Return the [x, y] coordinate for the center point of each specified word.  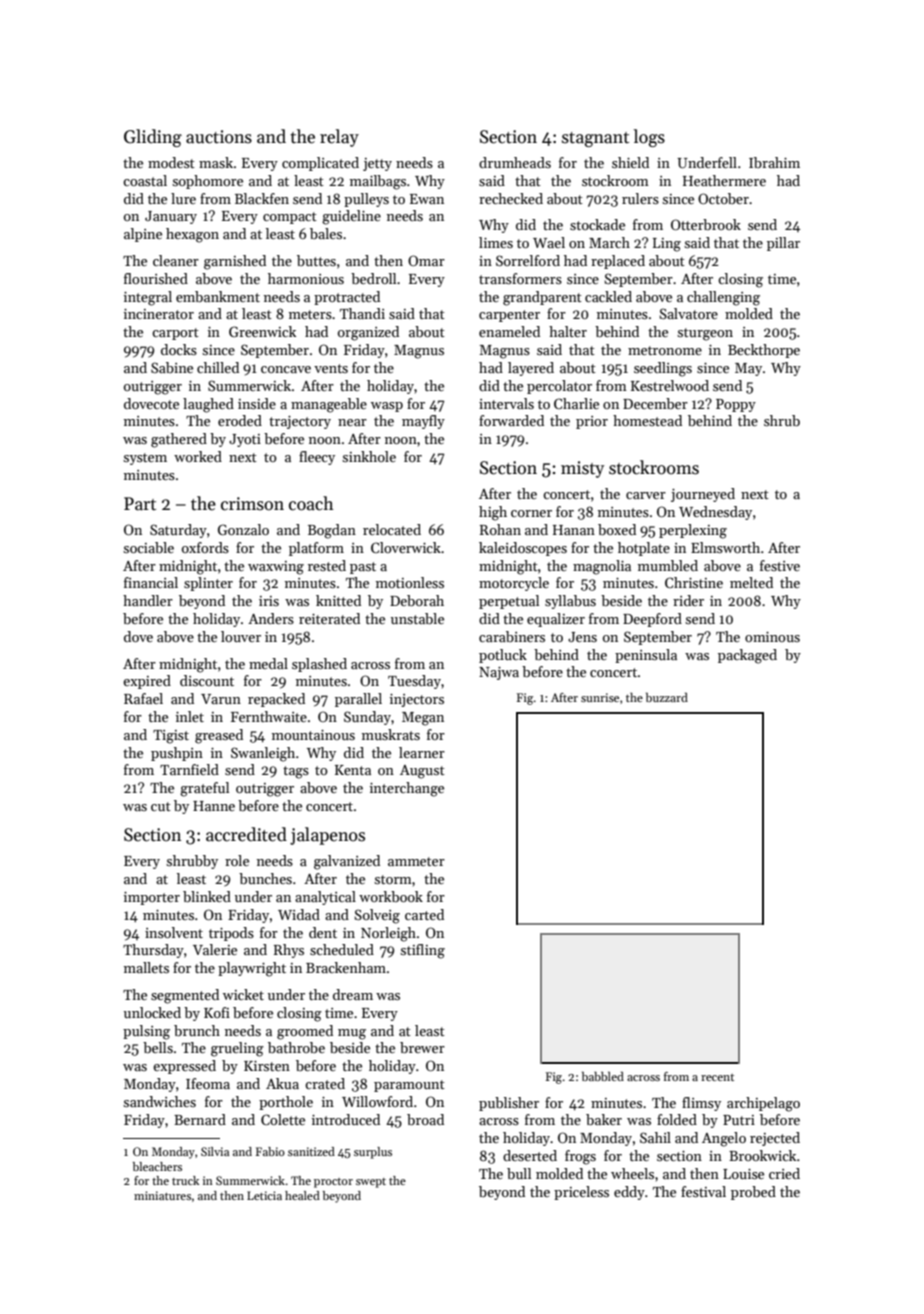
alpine [143, 235]
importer [152, 898]
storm [393, 879]
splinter [208, 584]
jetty [377, 164]
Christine [694, 582]
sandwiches [160, 1101]
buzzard [667, 697]
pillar [783, 244]
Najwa [499, 673]
